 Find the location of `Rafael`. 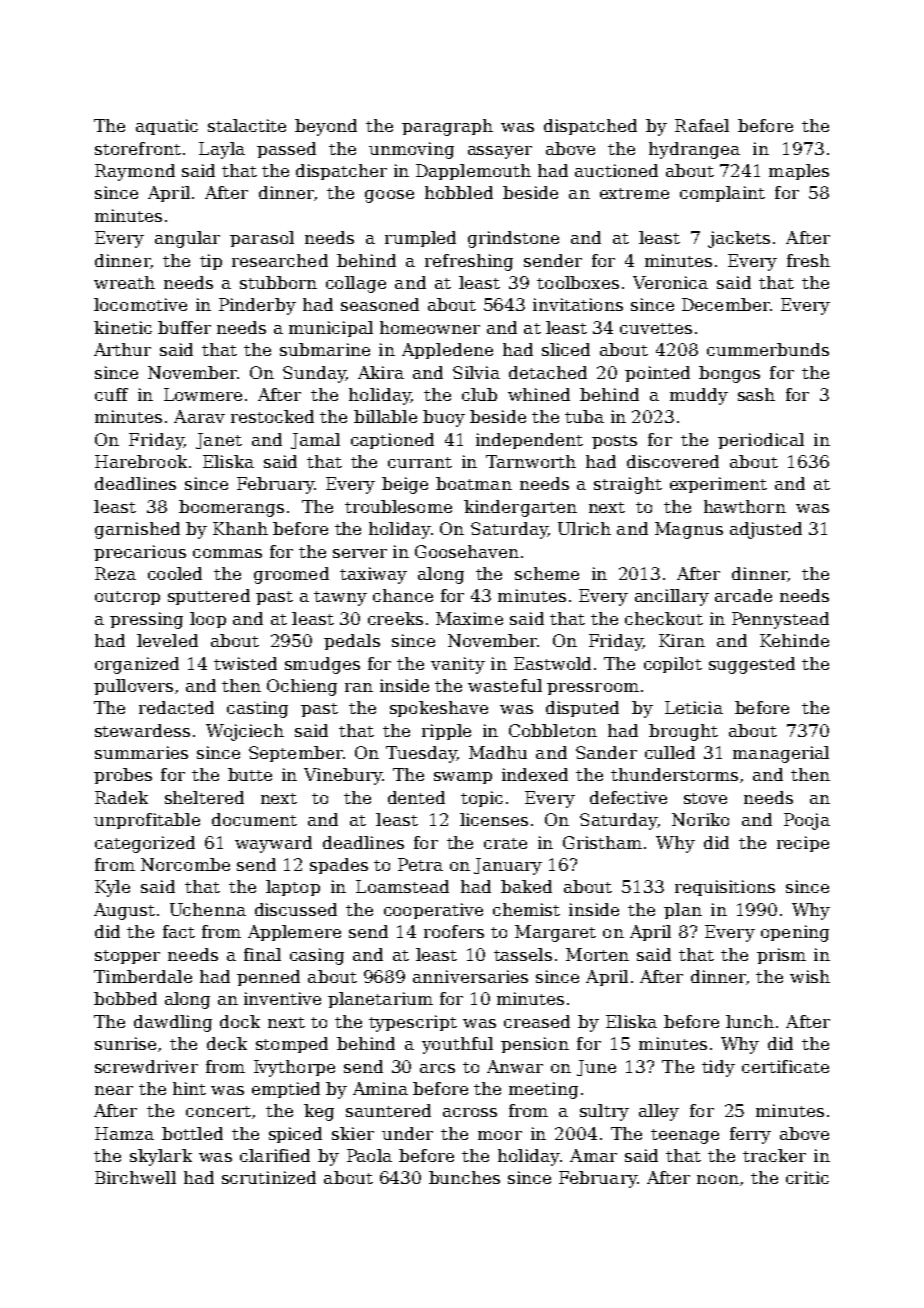

Rafael is located at coordinates (702, 125).
